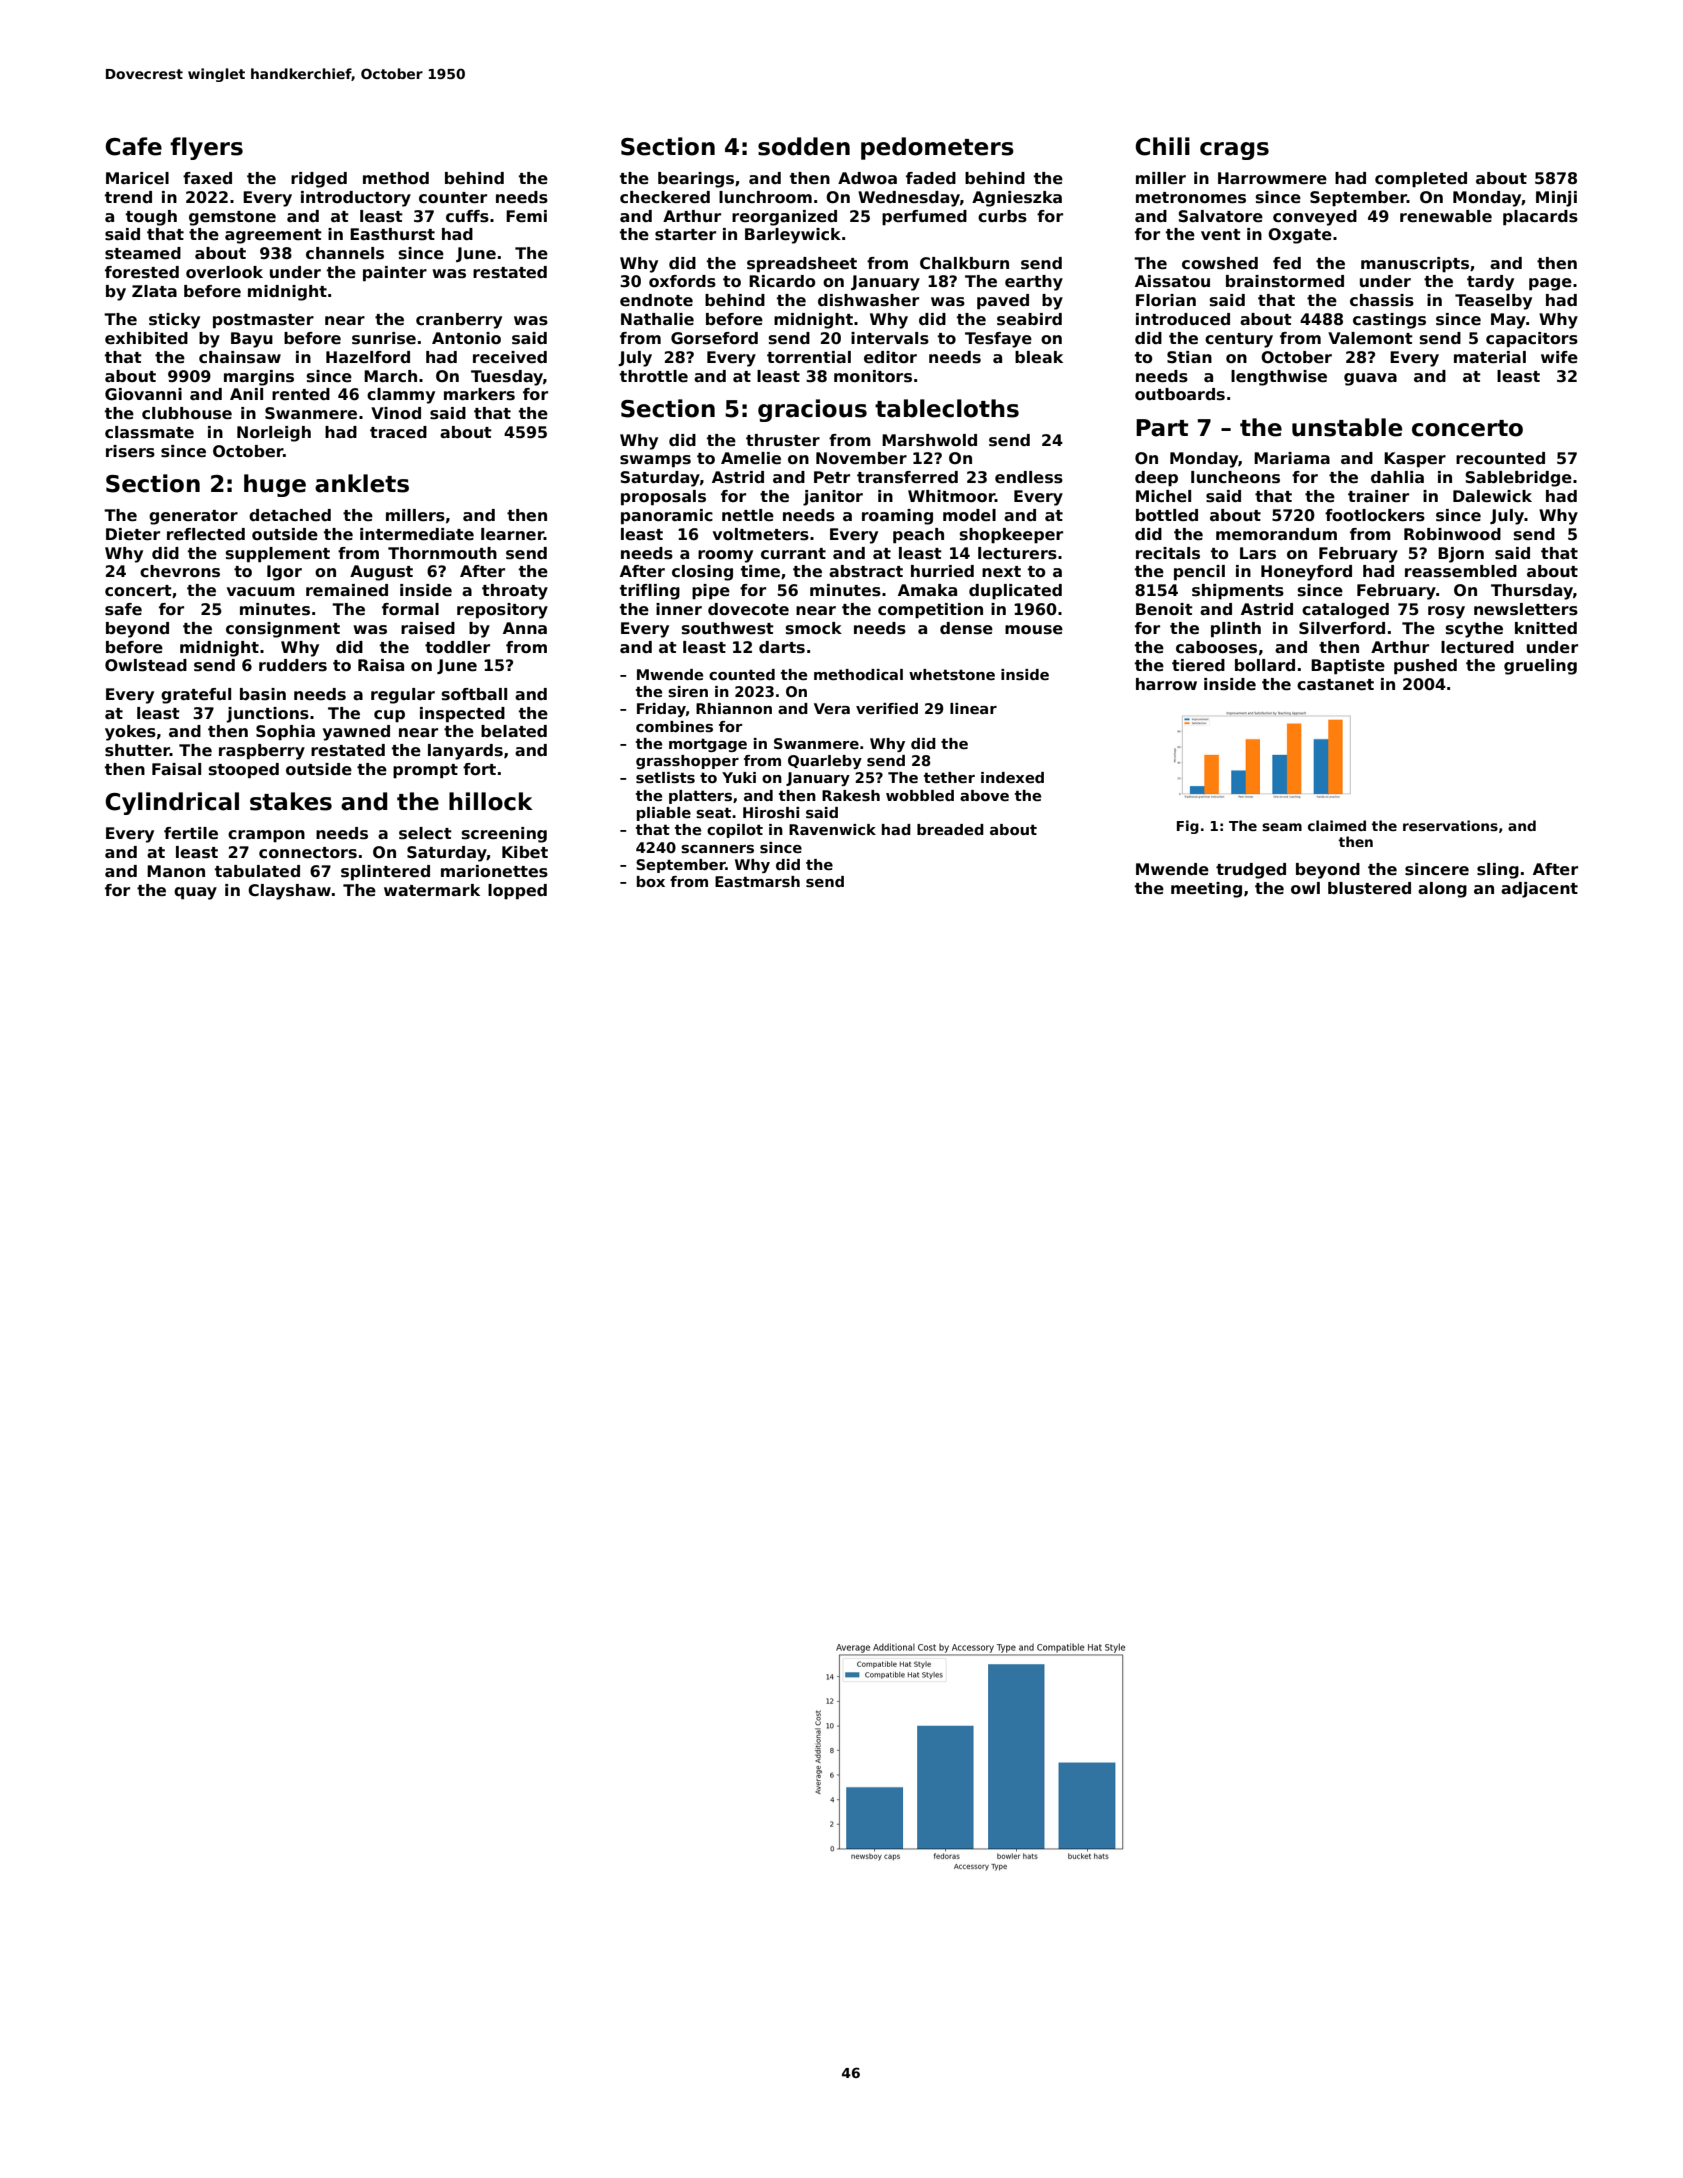  I want to click on stakes, so click(291, 801).
